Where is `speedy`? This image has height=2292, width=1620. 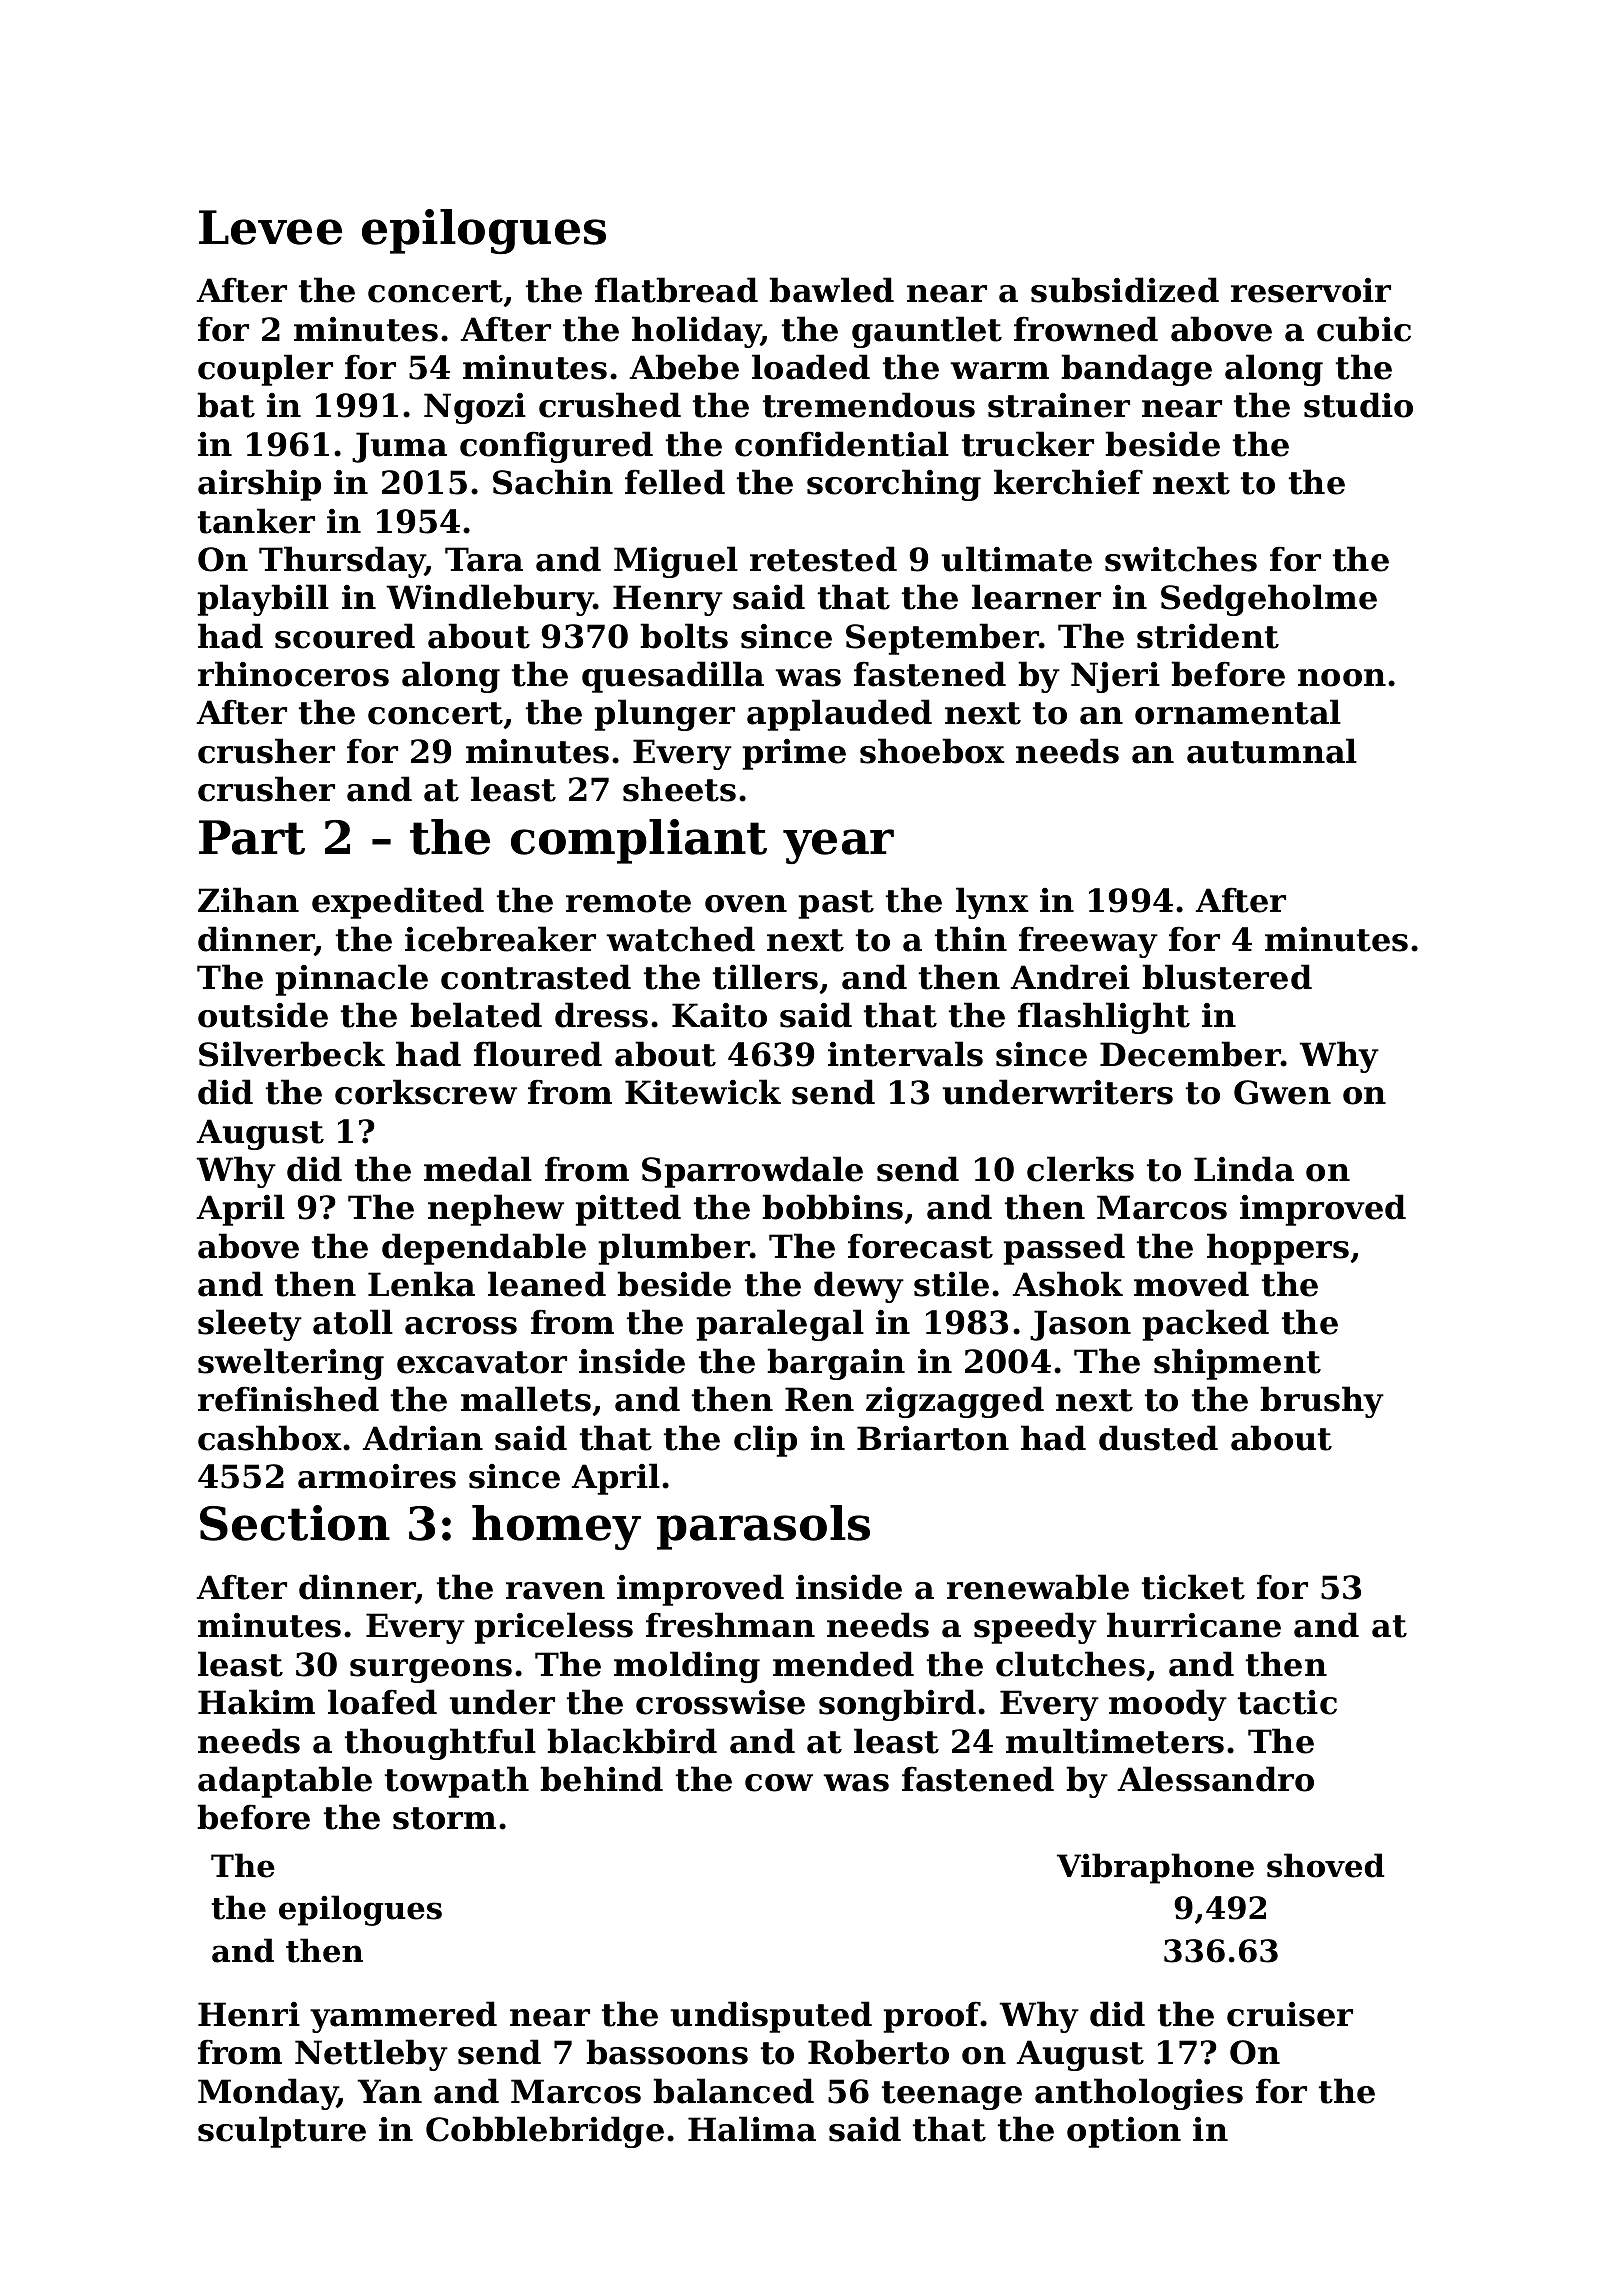 speedy is located at coordinates (1035, 1628).
